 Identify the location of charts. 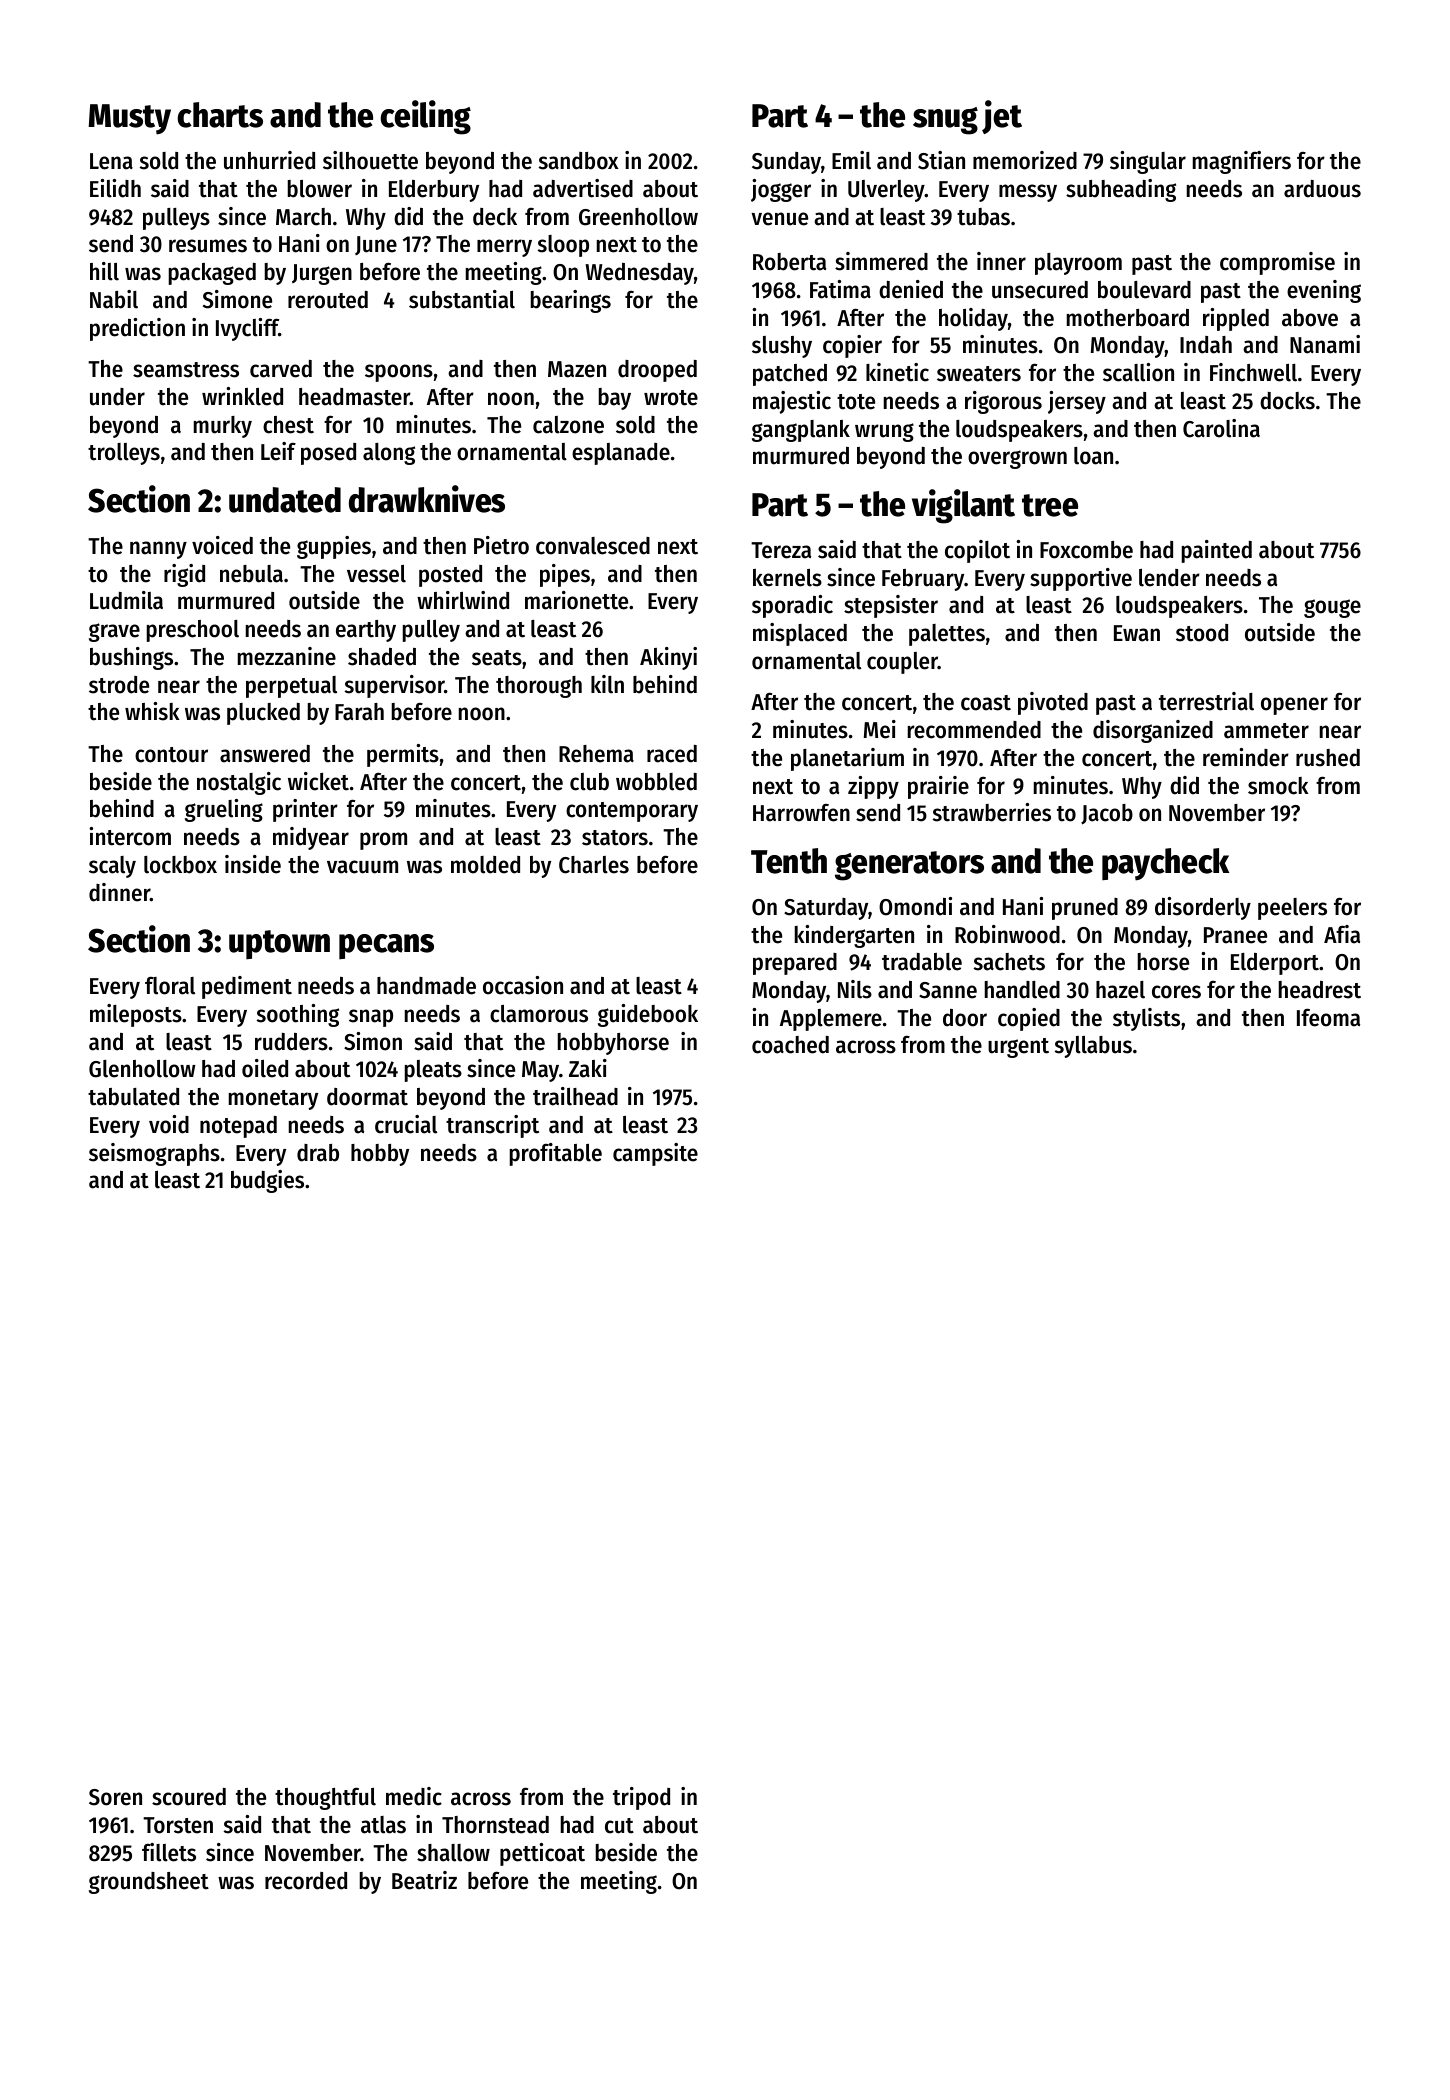
(220, 115).
